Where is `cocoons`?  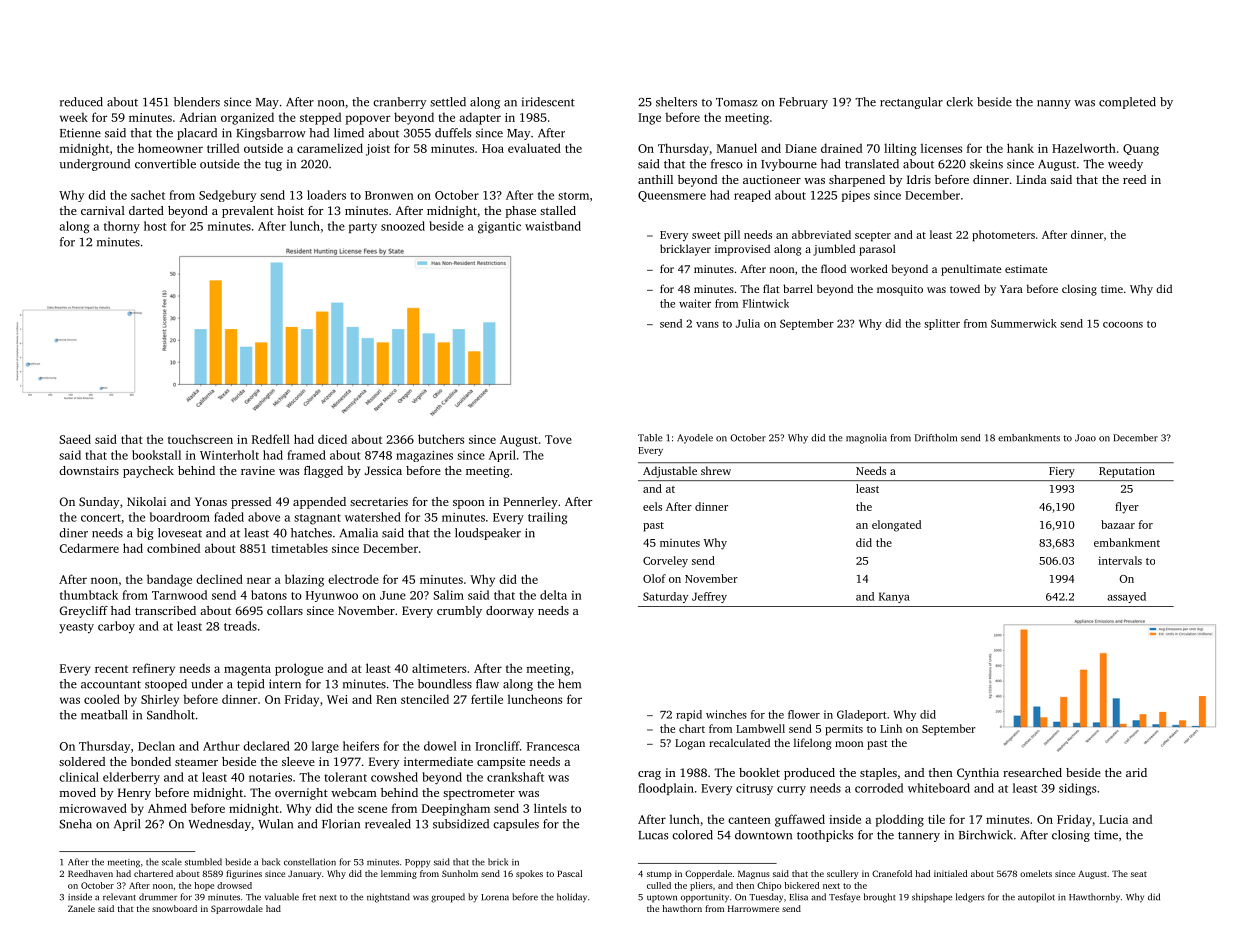 cocoons is located at coordinates (1123, 325).
